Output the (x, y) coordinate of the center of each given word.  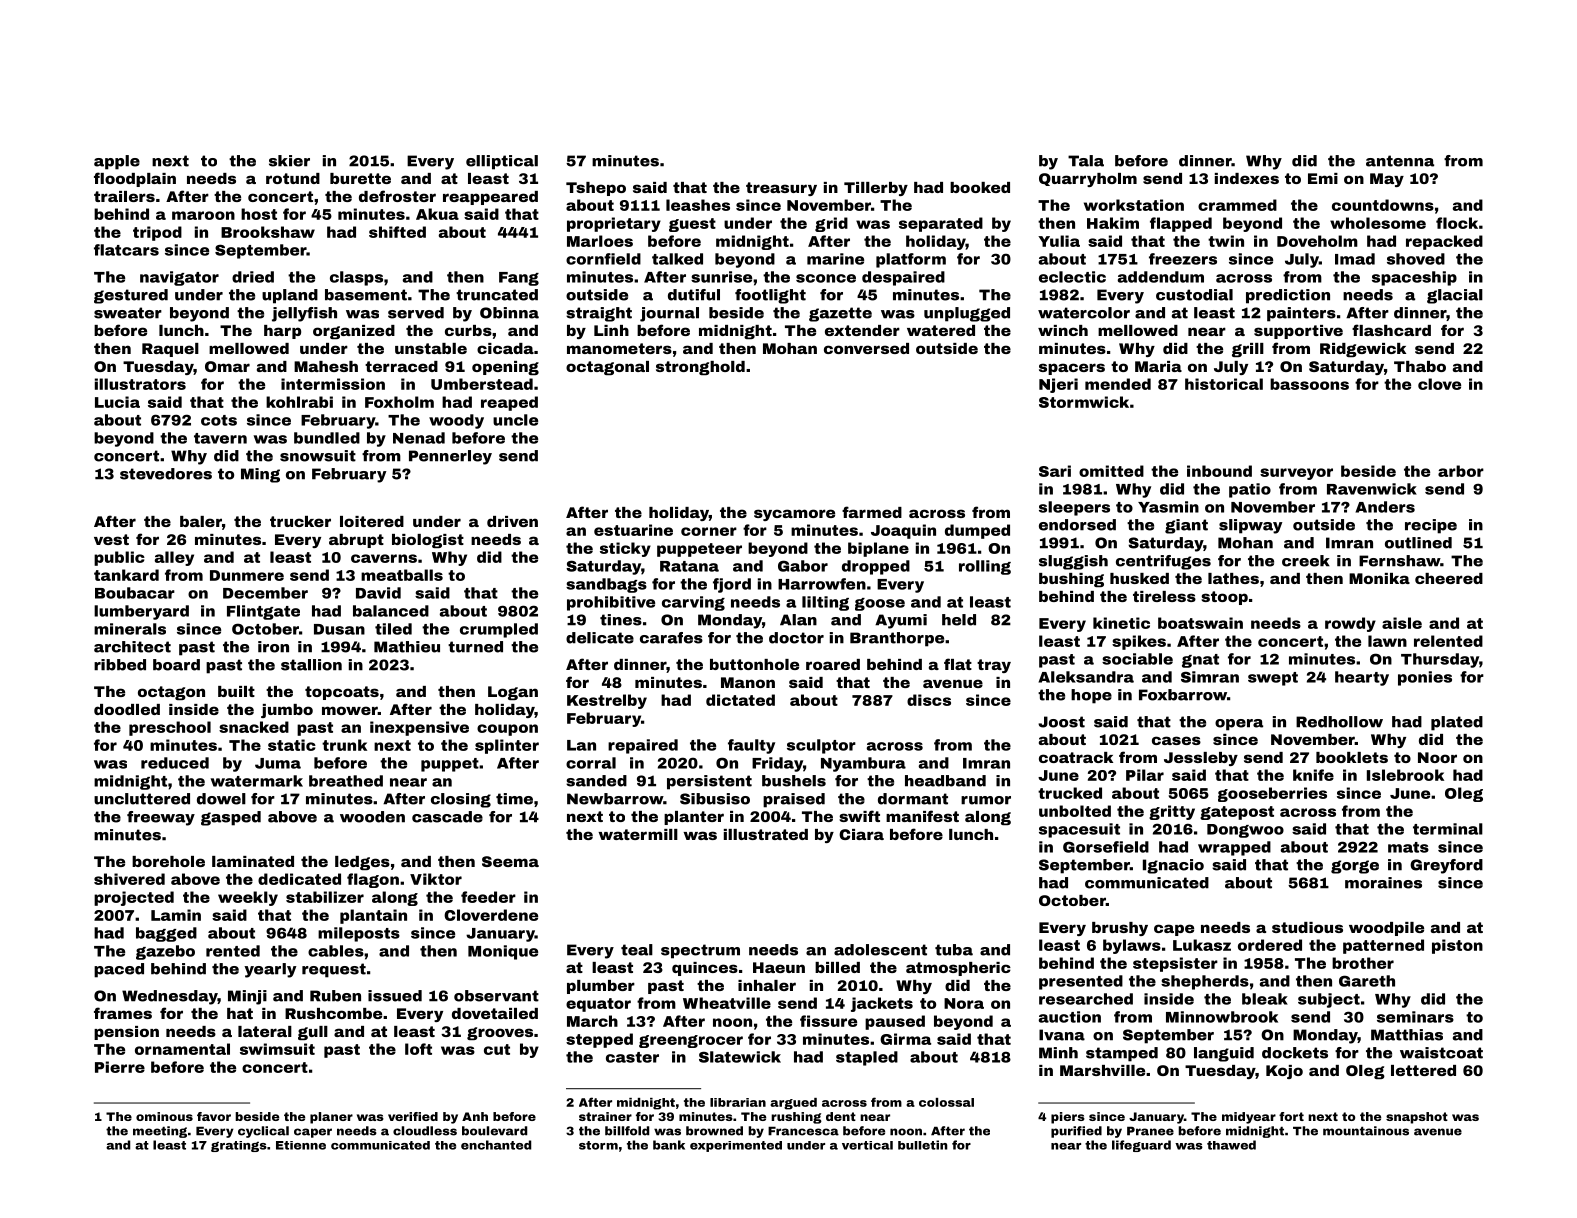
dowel (221, 799)
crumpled (499, 630)
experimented (736, 1146)
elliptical (502, 162)
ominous (164, 1116)
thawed (1231, 1145)
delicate (600, 638)
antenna (1400, 161)
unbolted (1075, 811)
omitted (1111, 471)
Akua (437, 214)
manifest (922, 816)
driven (512, 521)
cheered (1449, 578)
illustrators (140, 384)
